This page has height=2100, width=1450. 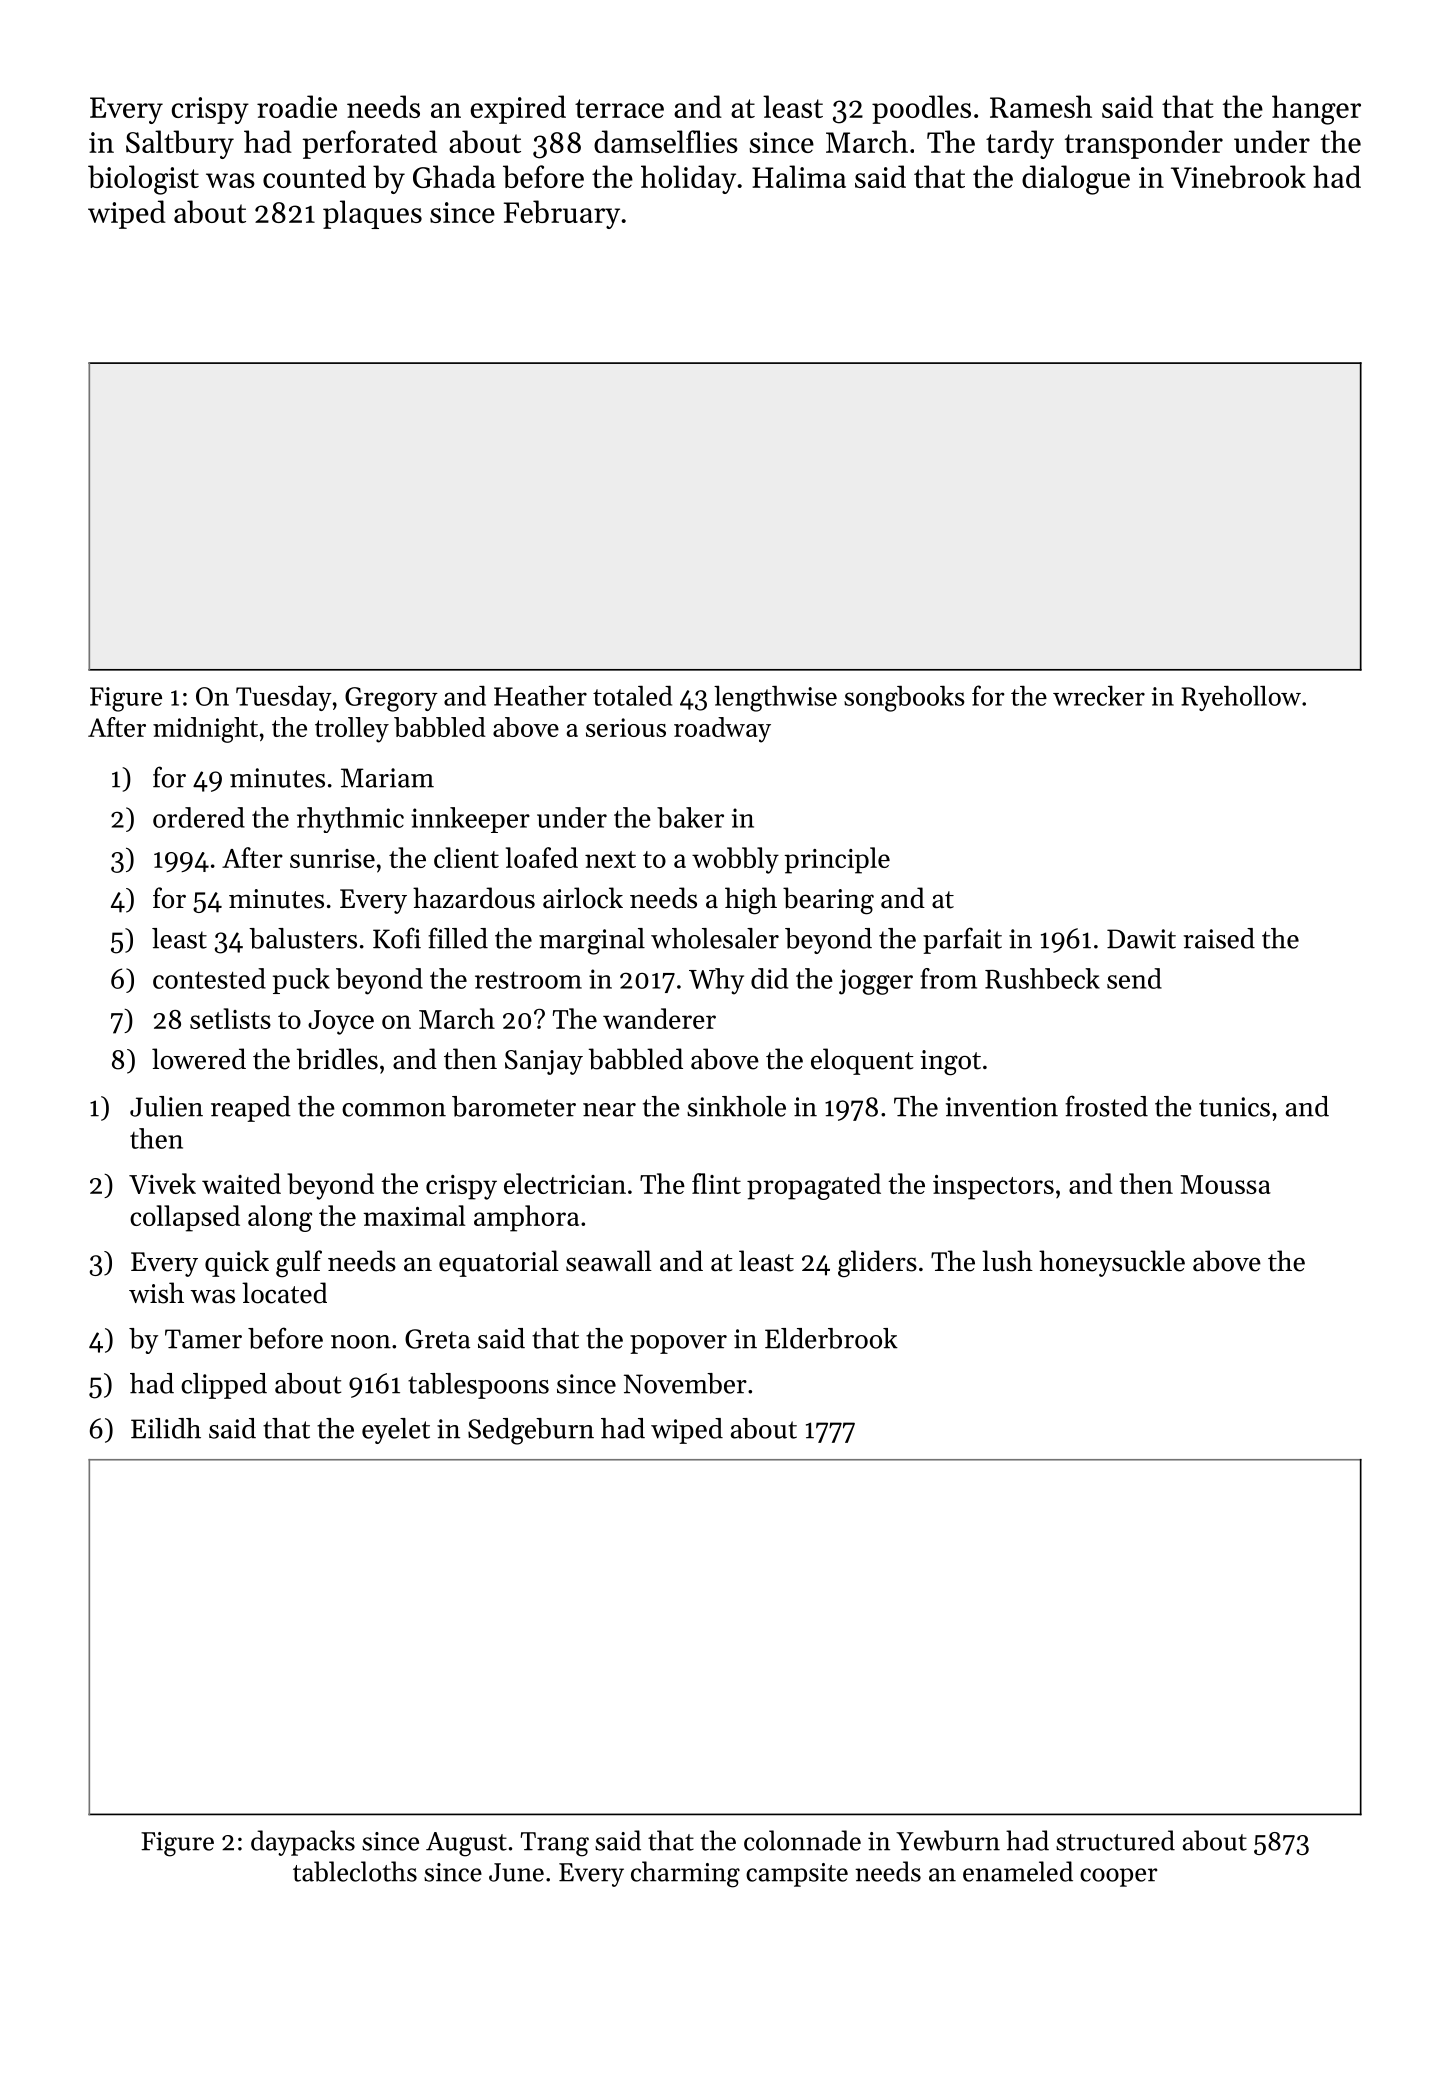 I want to click on invention, so click(x=1002, y=1107).
